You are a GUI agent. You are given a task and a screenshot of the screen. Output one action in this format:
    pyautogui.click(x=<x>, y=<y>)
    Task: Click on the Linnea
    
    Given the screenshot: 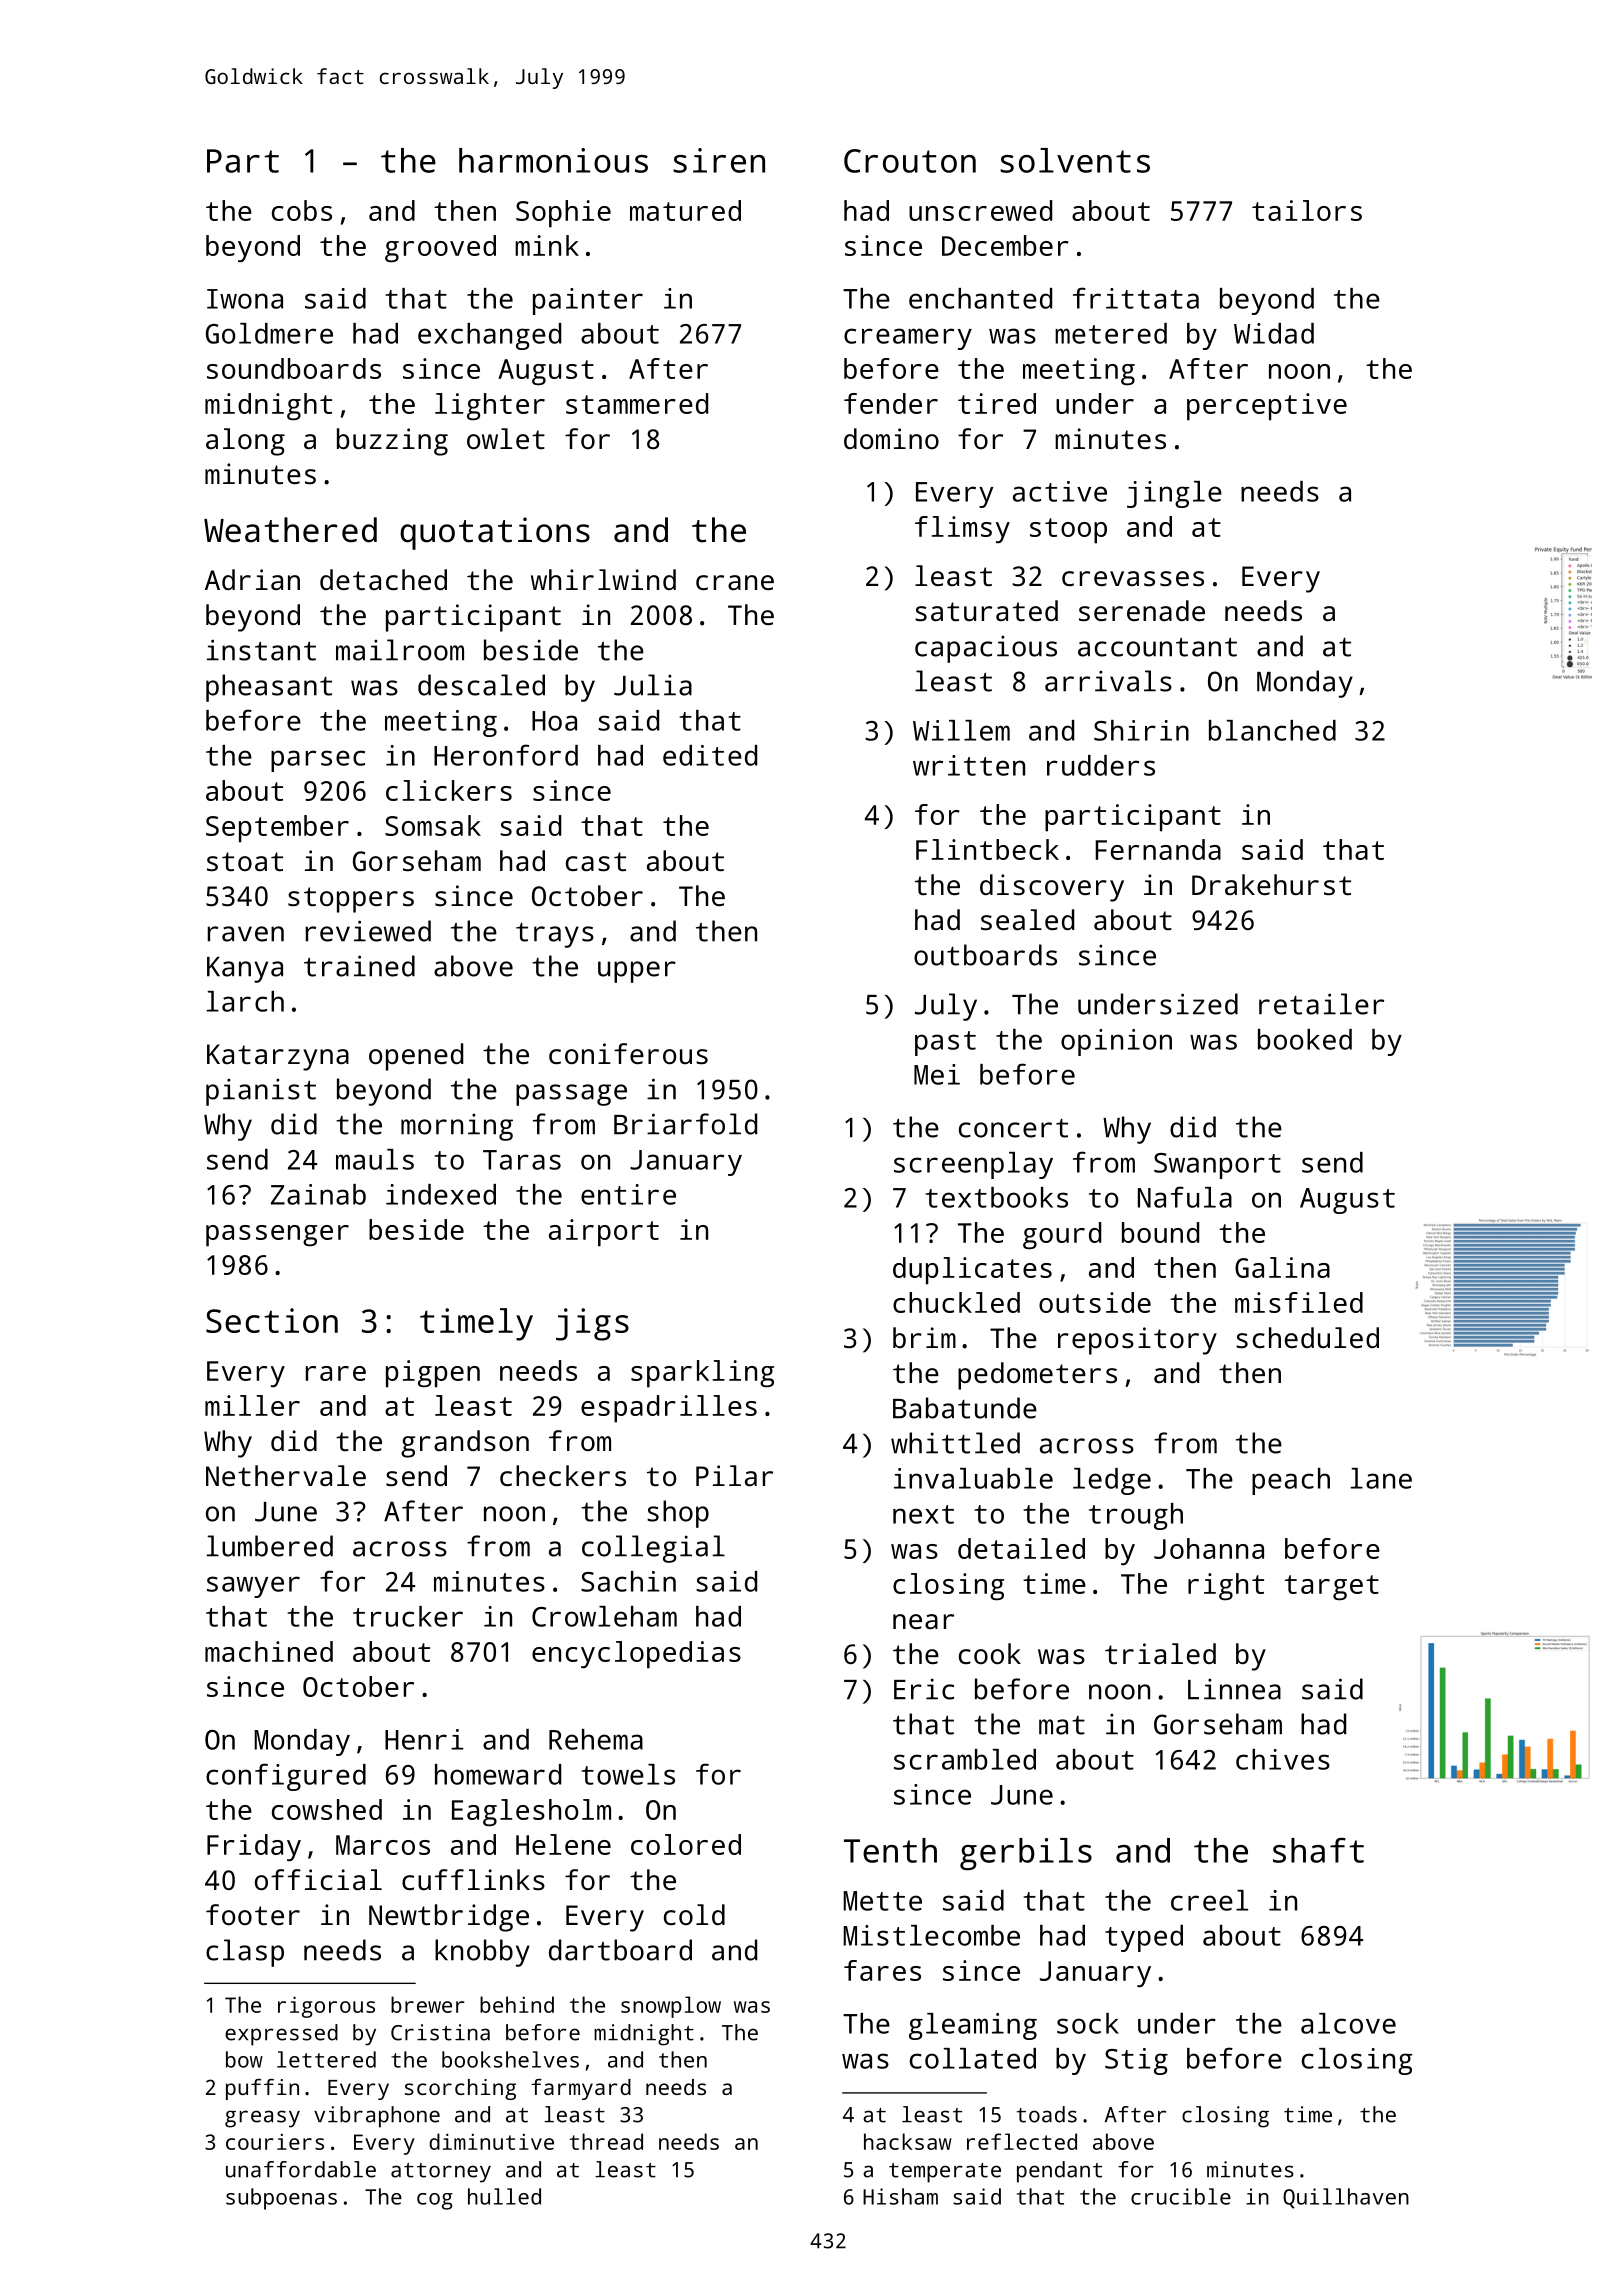 What is the action you would take?
    pyautogui.click(x=1234, y=1689)
